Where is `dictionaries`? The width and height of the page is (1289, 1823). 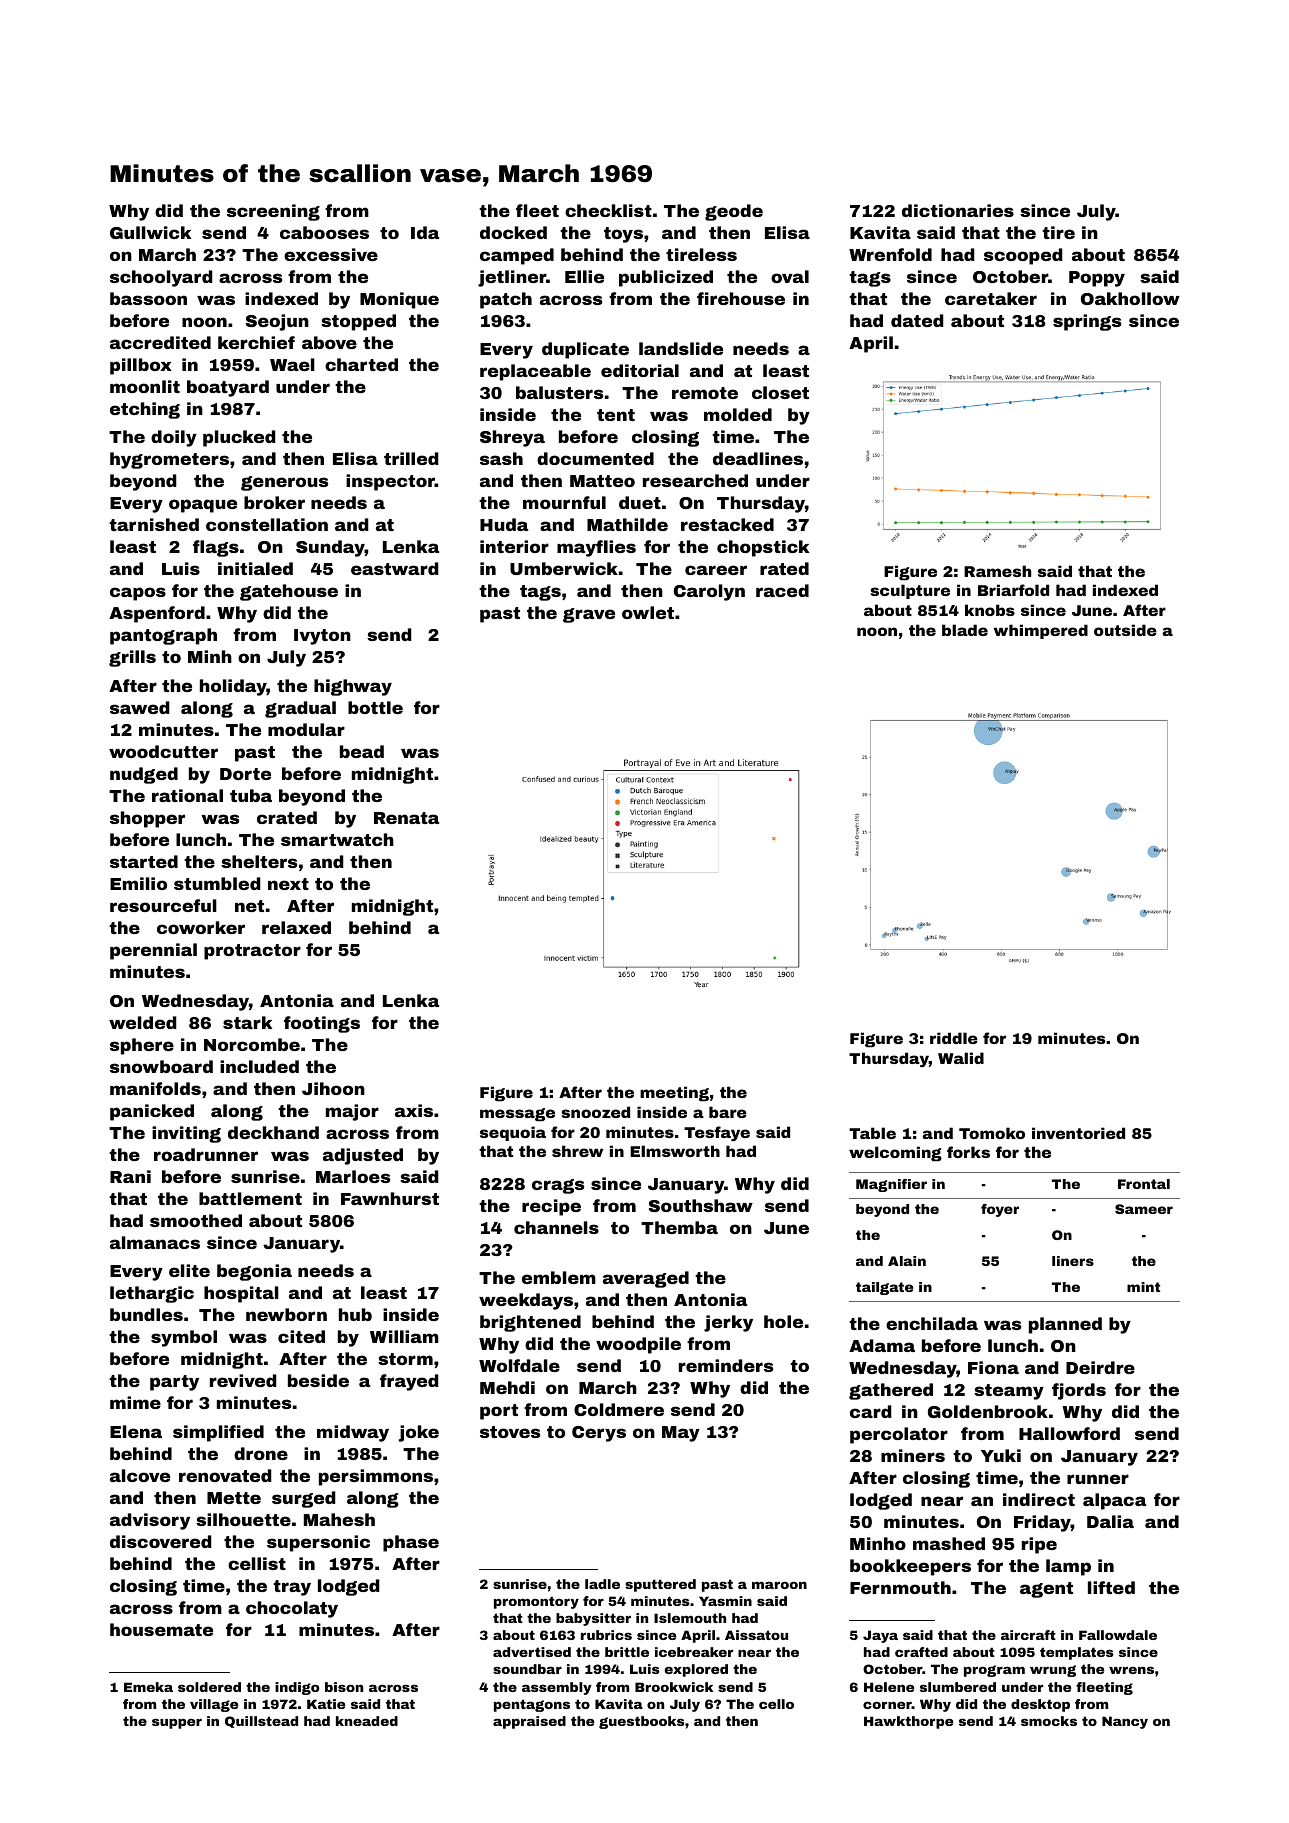 dictionaries is located at coordinates (958, 210).
